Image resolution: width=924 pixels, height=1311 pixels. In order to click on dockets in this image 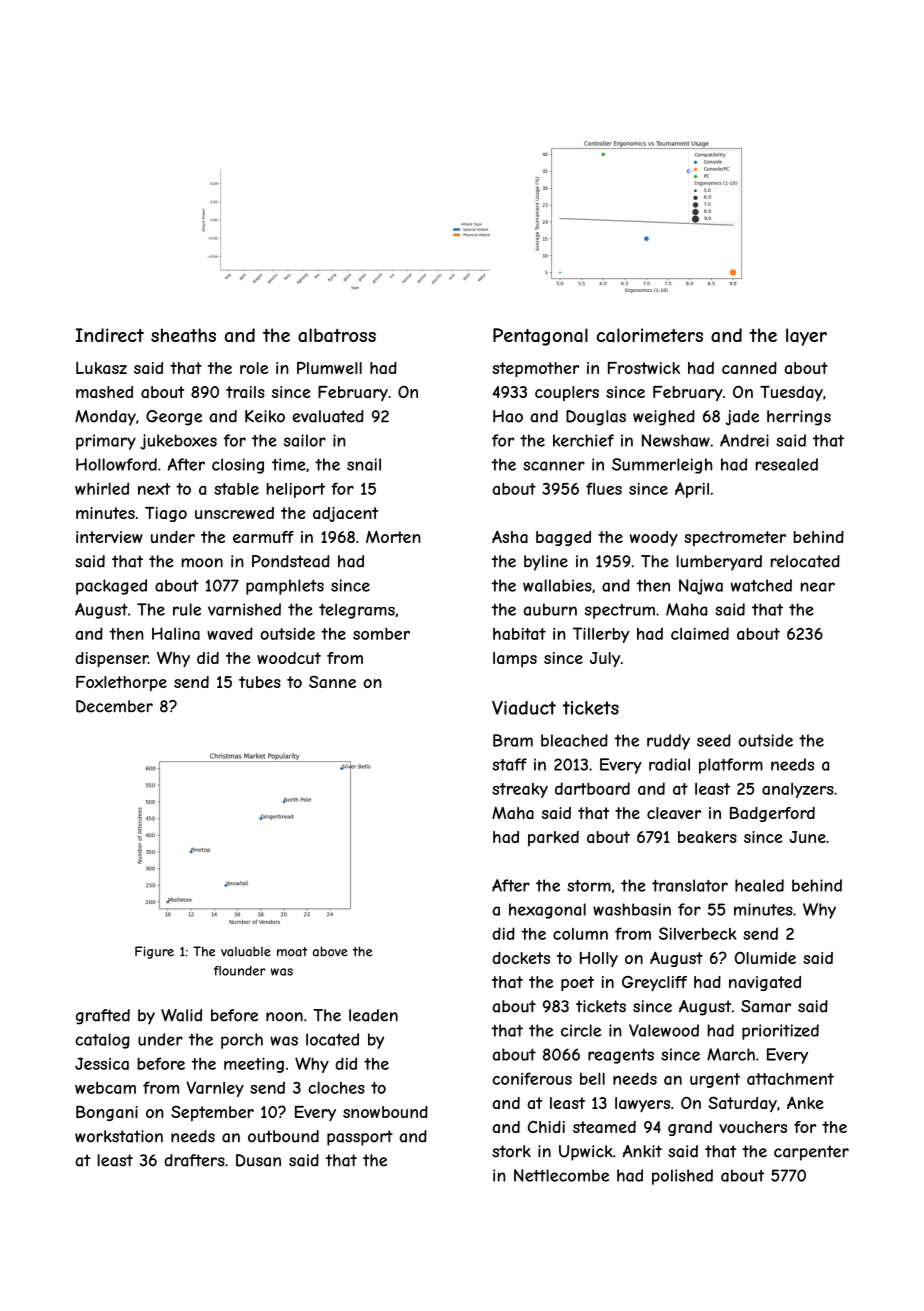, I will do `click(521, 958)`.
